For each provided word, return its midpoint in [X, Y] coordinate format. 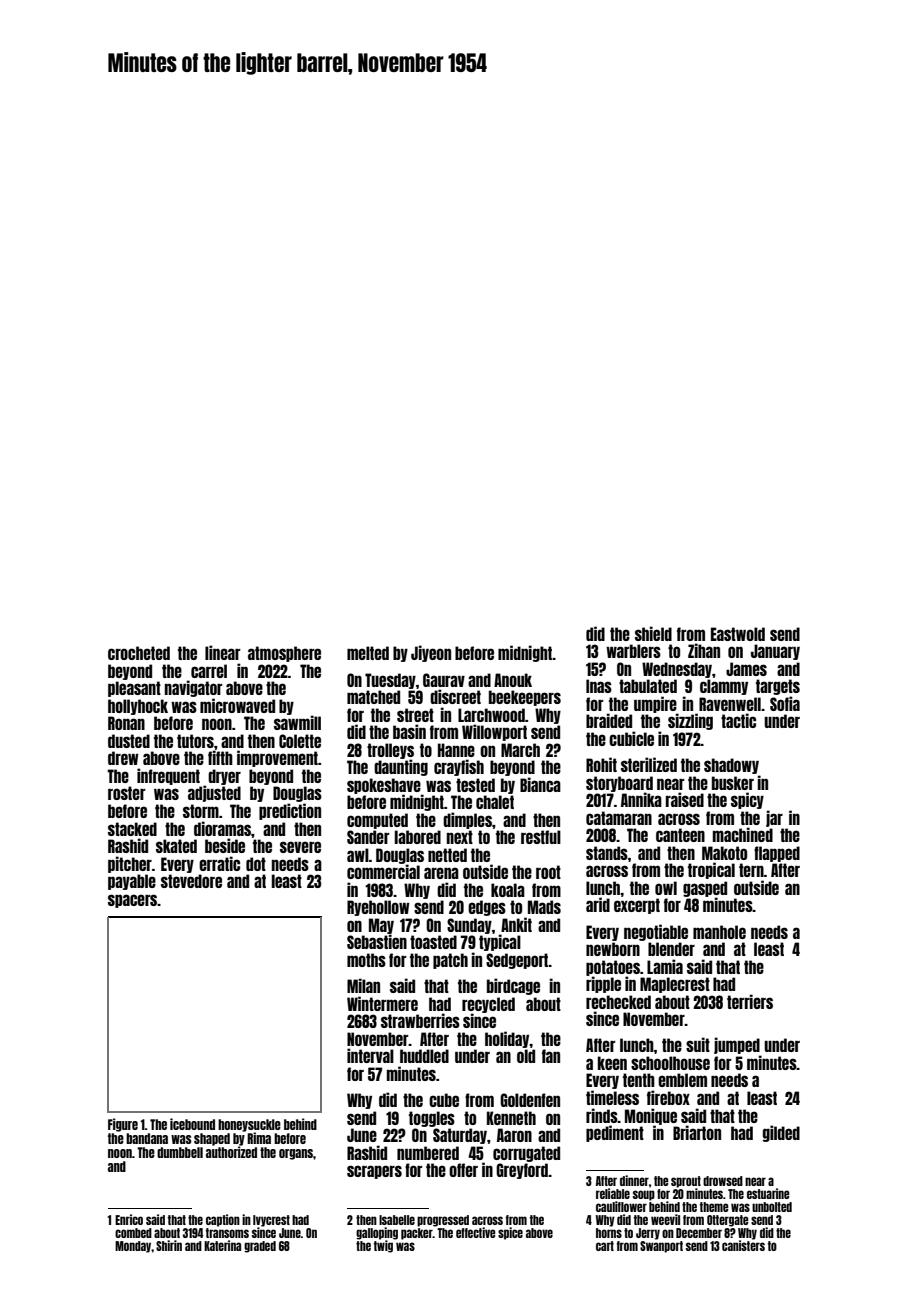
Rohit [601, 764]
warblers [633, 651]
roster [127, 793]
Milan [363, 985]
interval [370, 1055]
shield [653, 633]
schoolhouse [670, 1063]
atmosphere [284, 654]
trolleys [390, 751]
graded [260, 1247]
